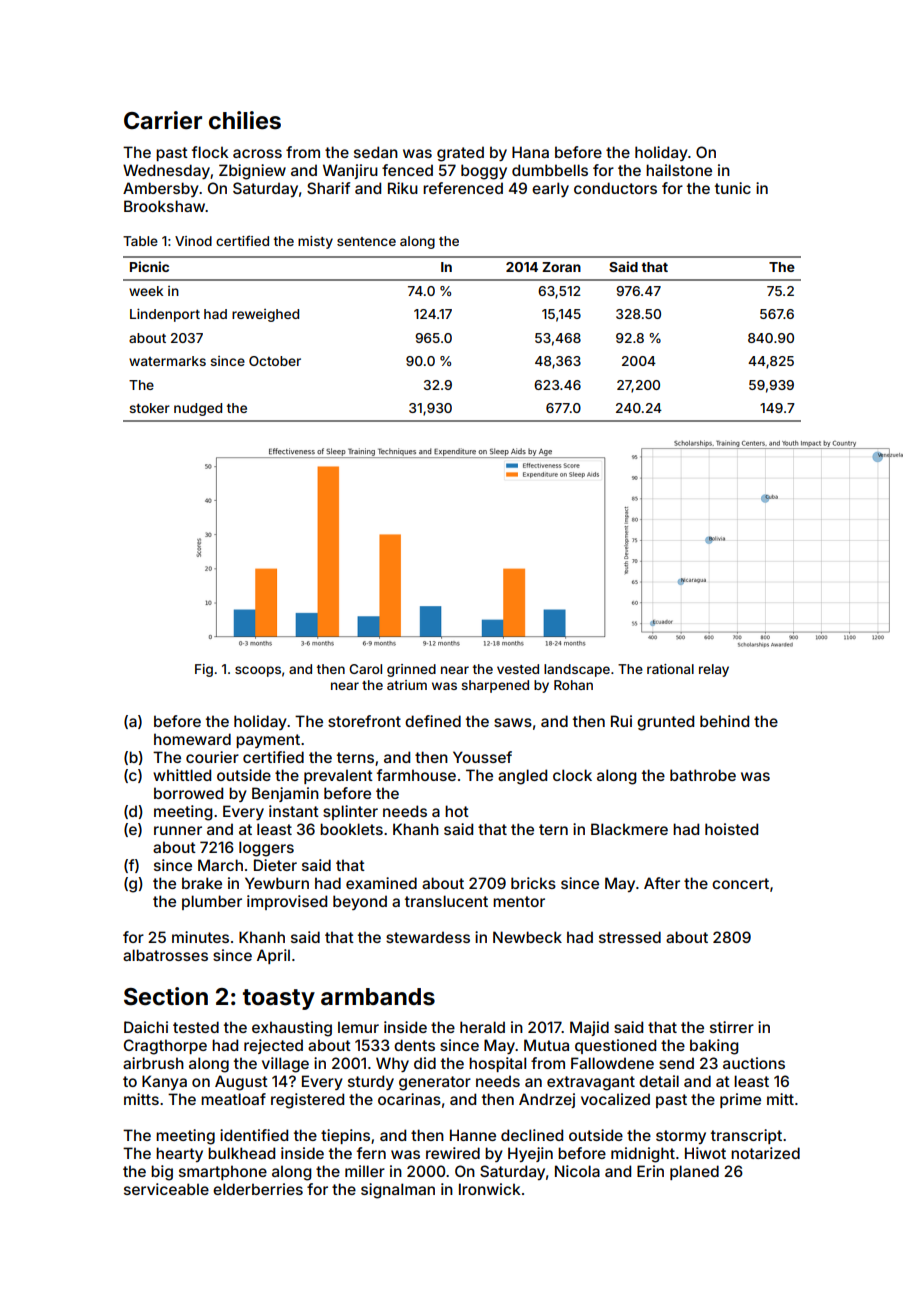  I want to click on sharpened, so click(495, 686).
